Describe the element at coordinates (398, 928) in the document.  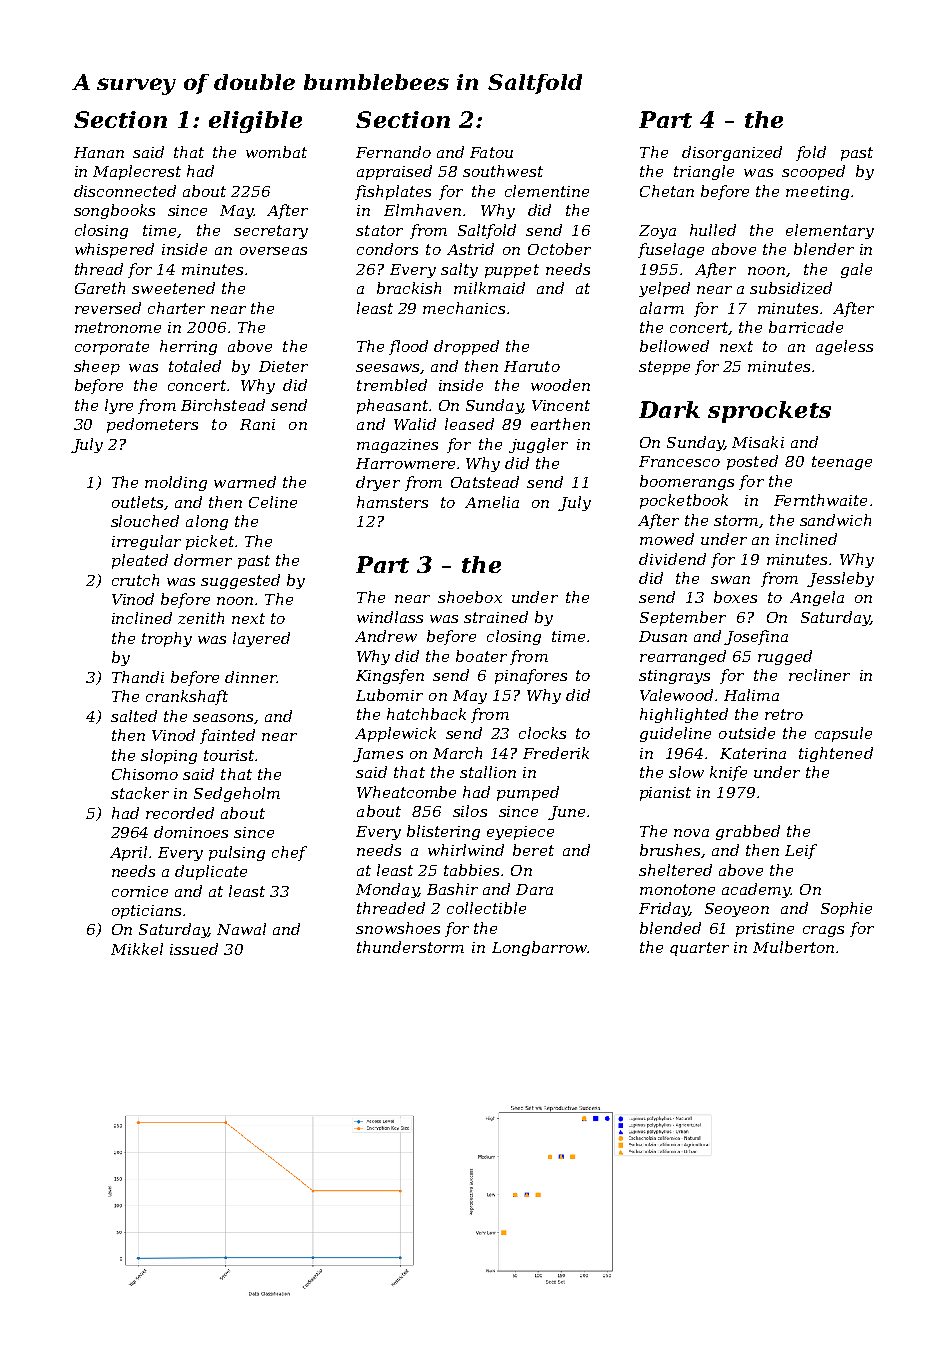
I see `snowshoes` at that location.
